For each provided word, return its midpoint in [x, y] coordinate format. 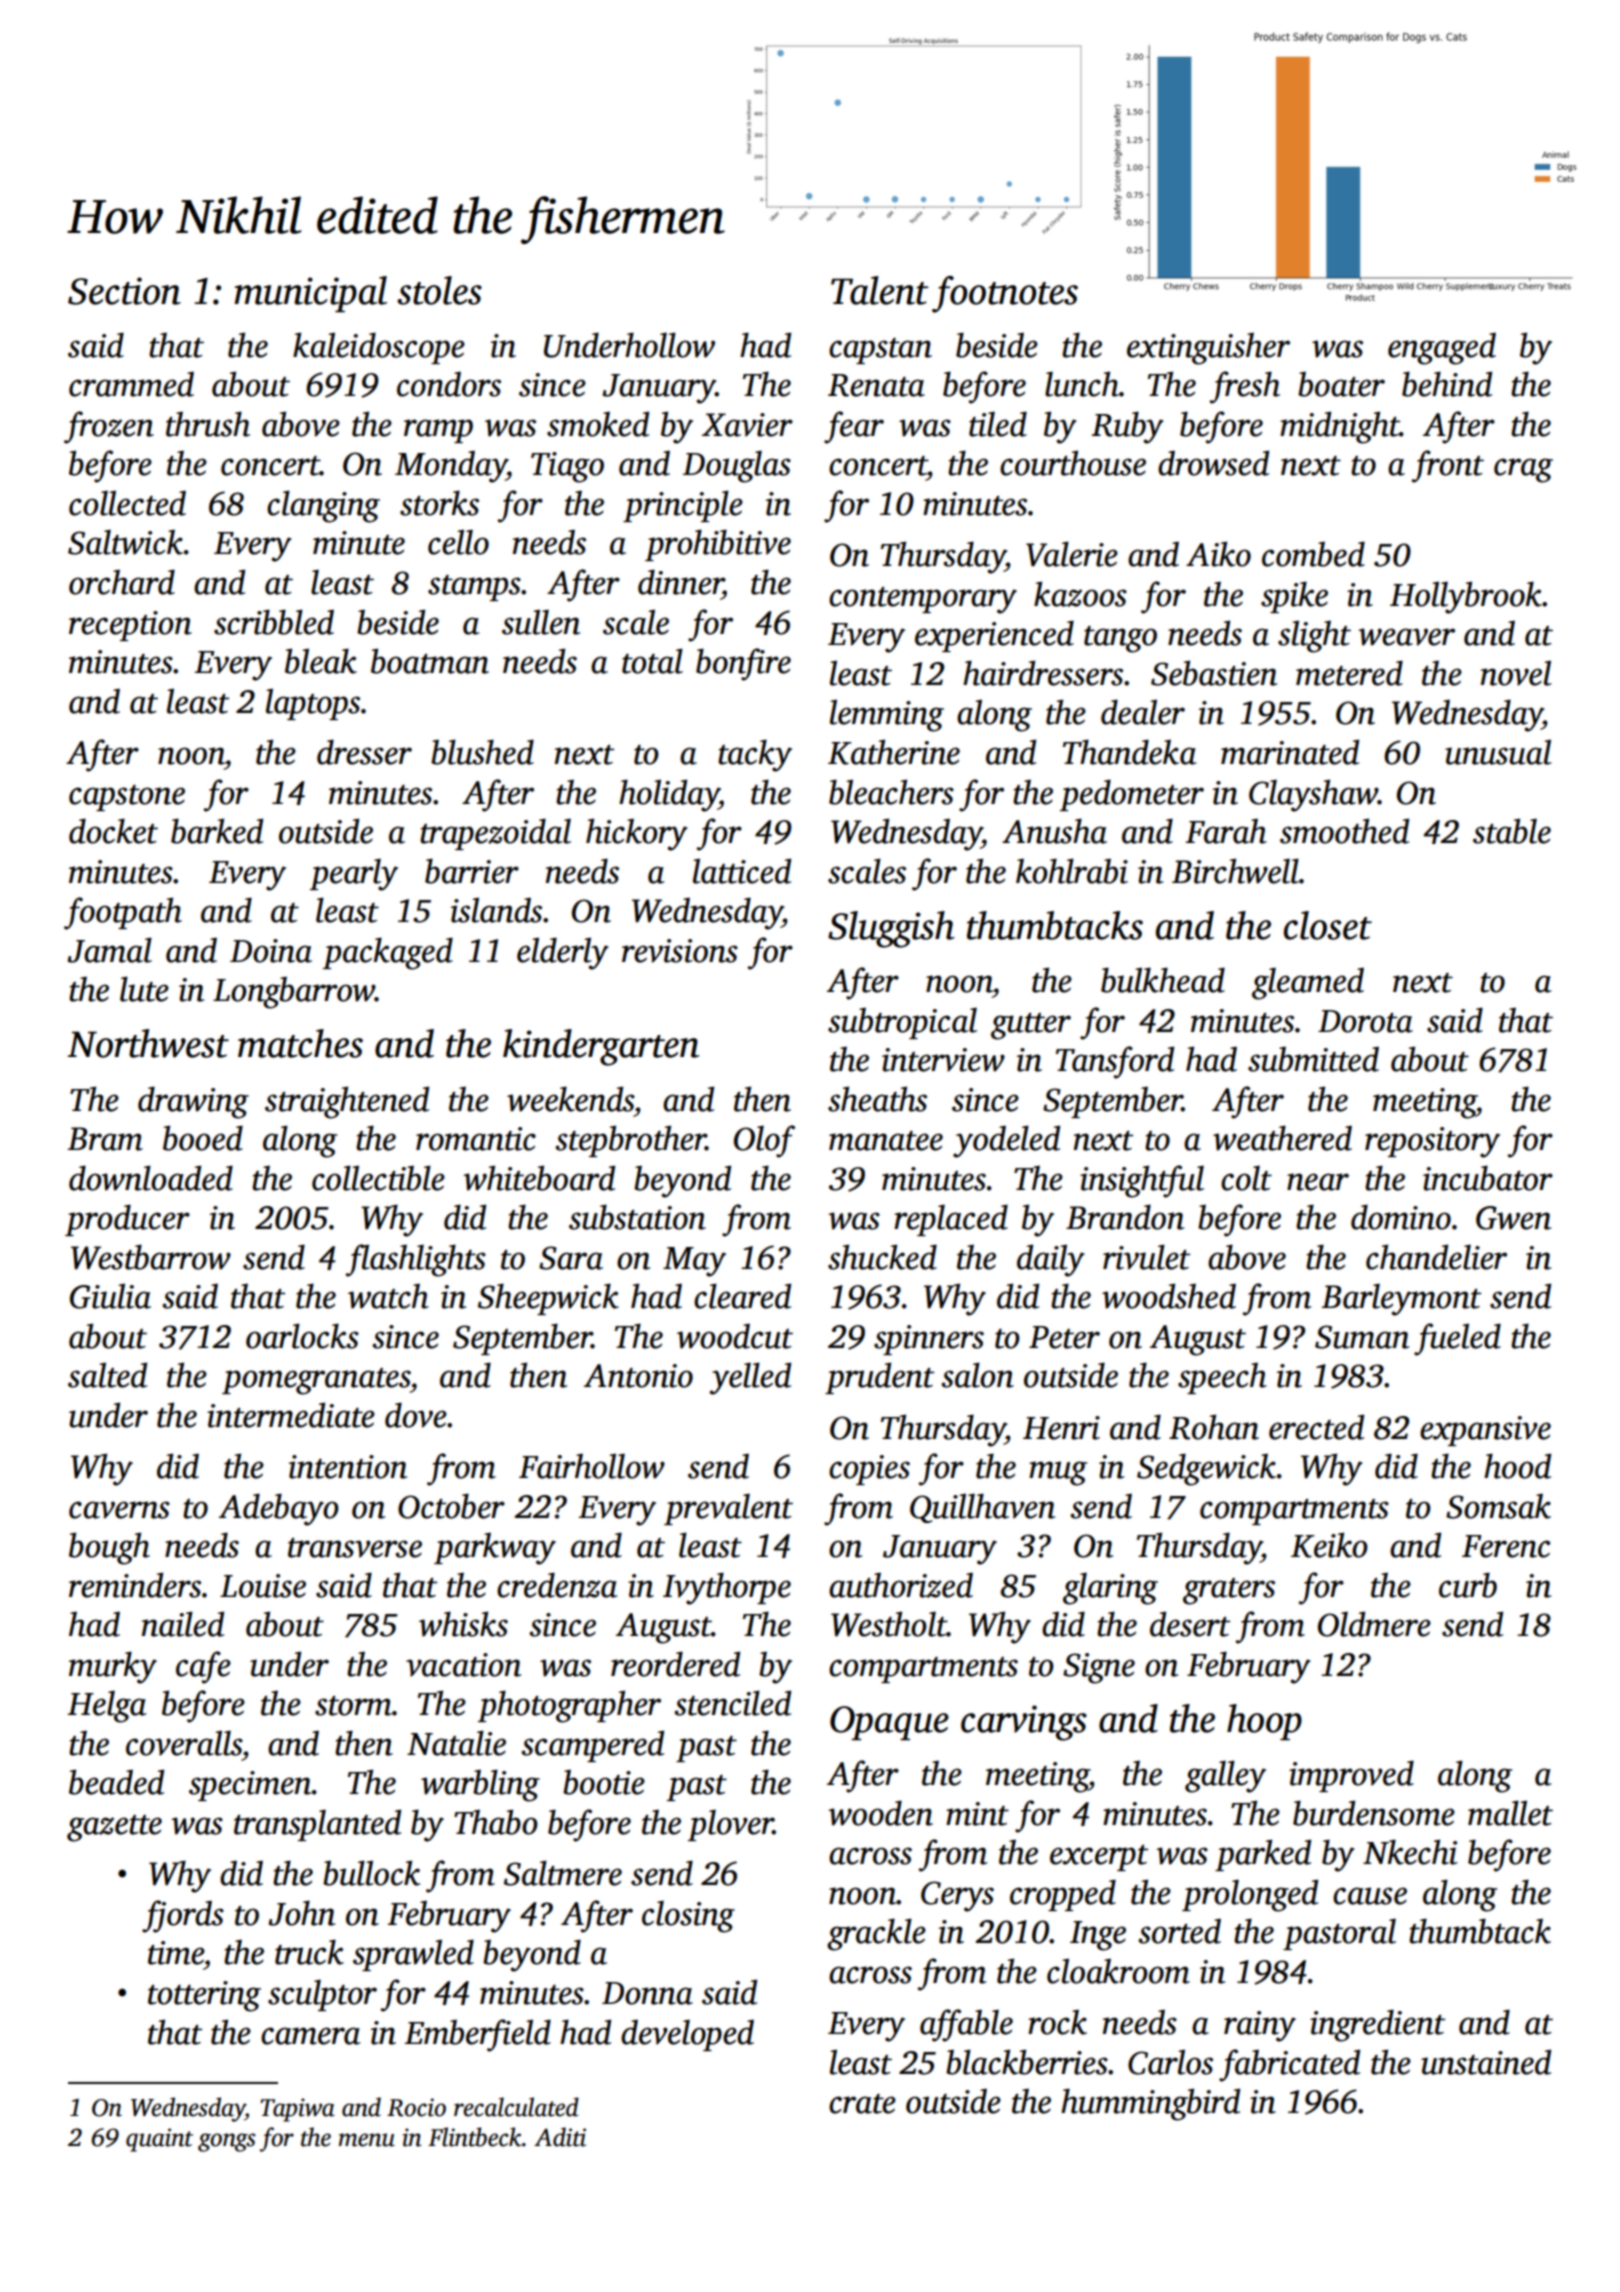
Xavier [747, 425]
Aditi [560, 2137]
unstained [1486, 2062]
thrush [208, 424]
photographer [569, 1706]
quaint [159, 2140]
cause [1370, 1896]
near [1318, 1182]
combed [1313, 554]
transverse [355, 1548]
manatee [886, 1141]
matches [300, 1043]
